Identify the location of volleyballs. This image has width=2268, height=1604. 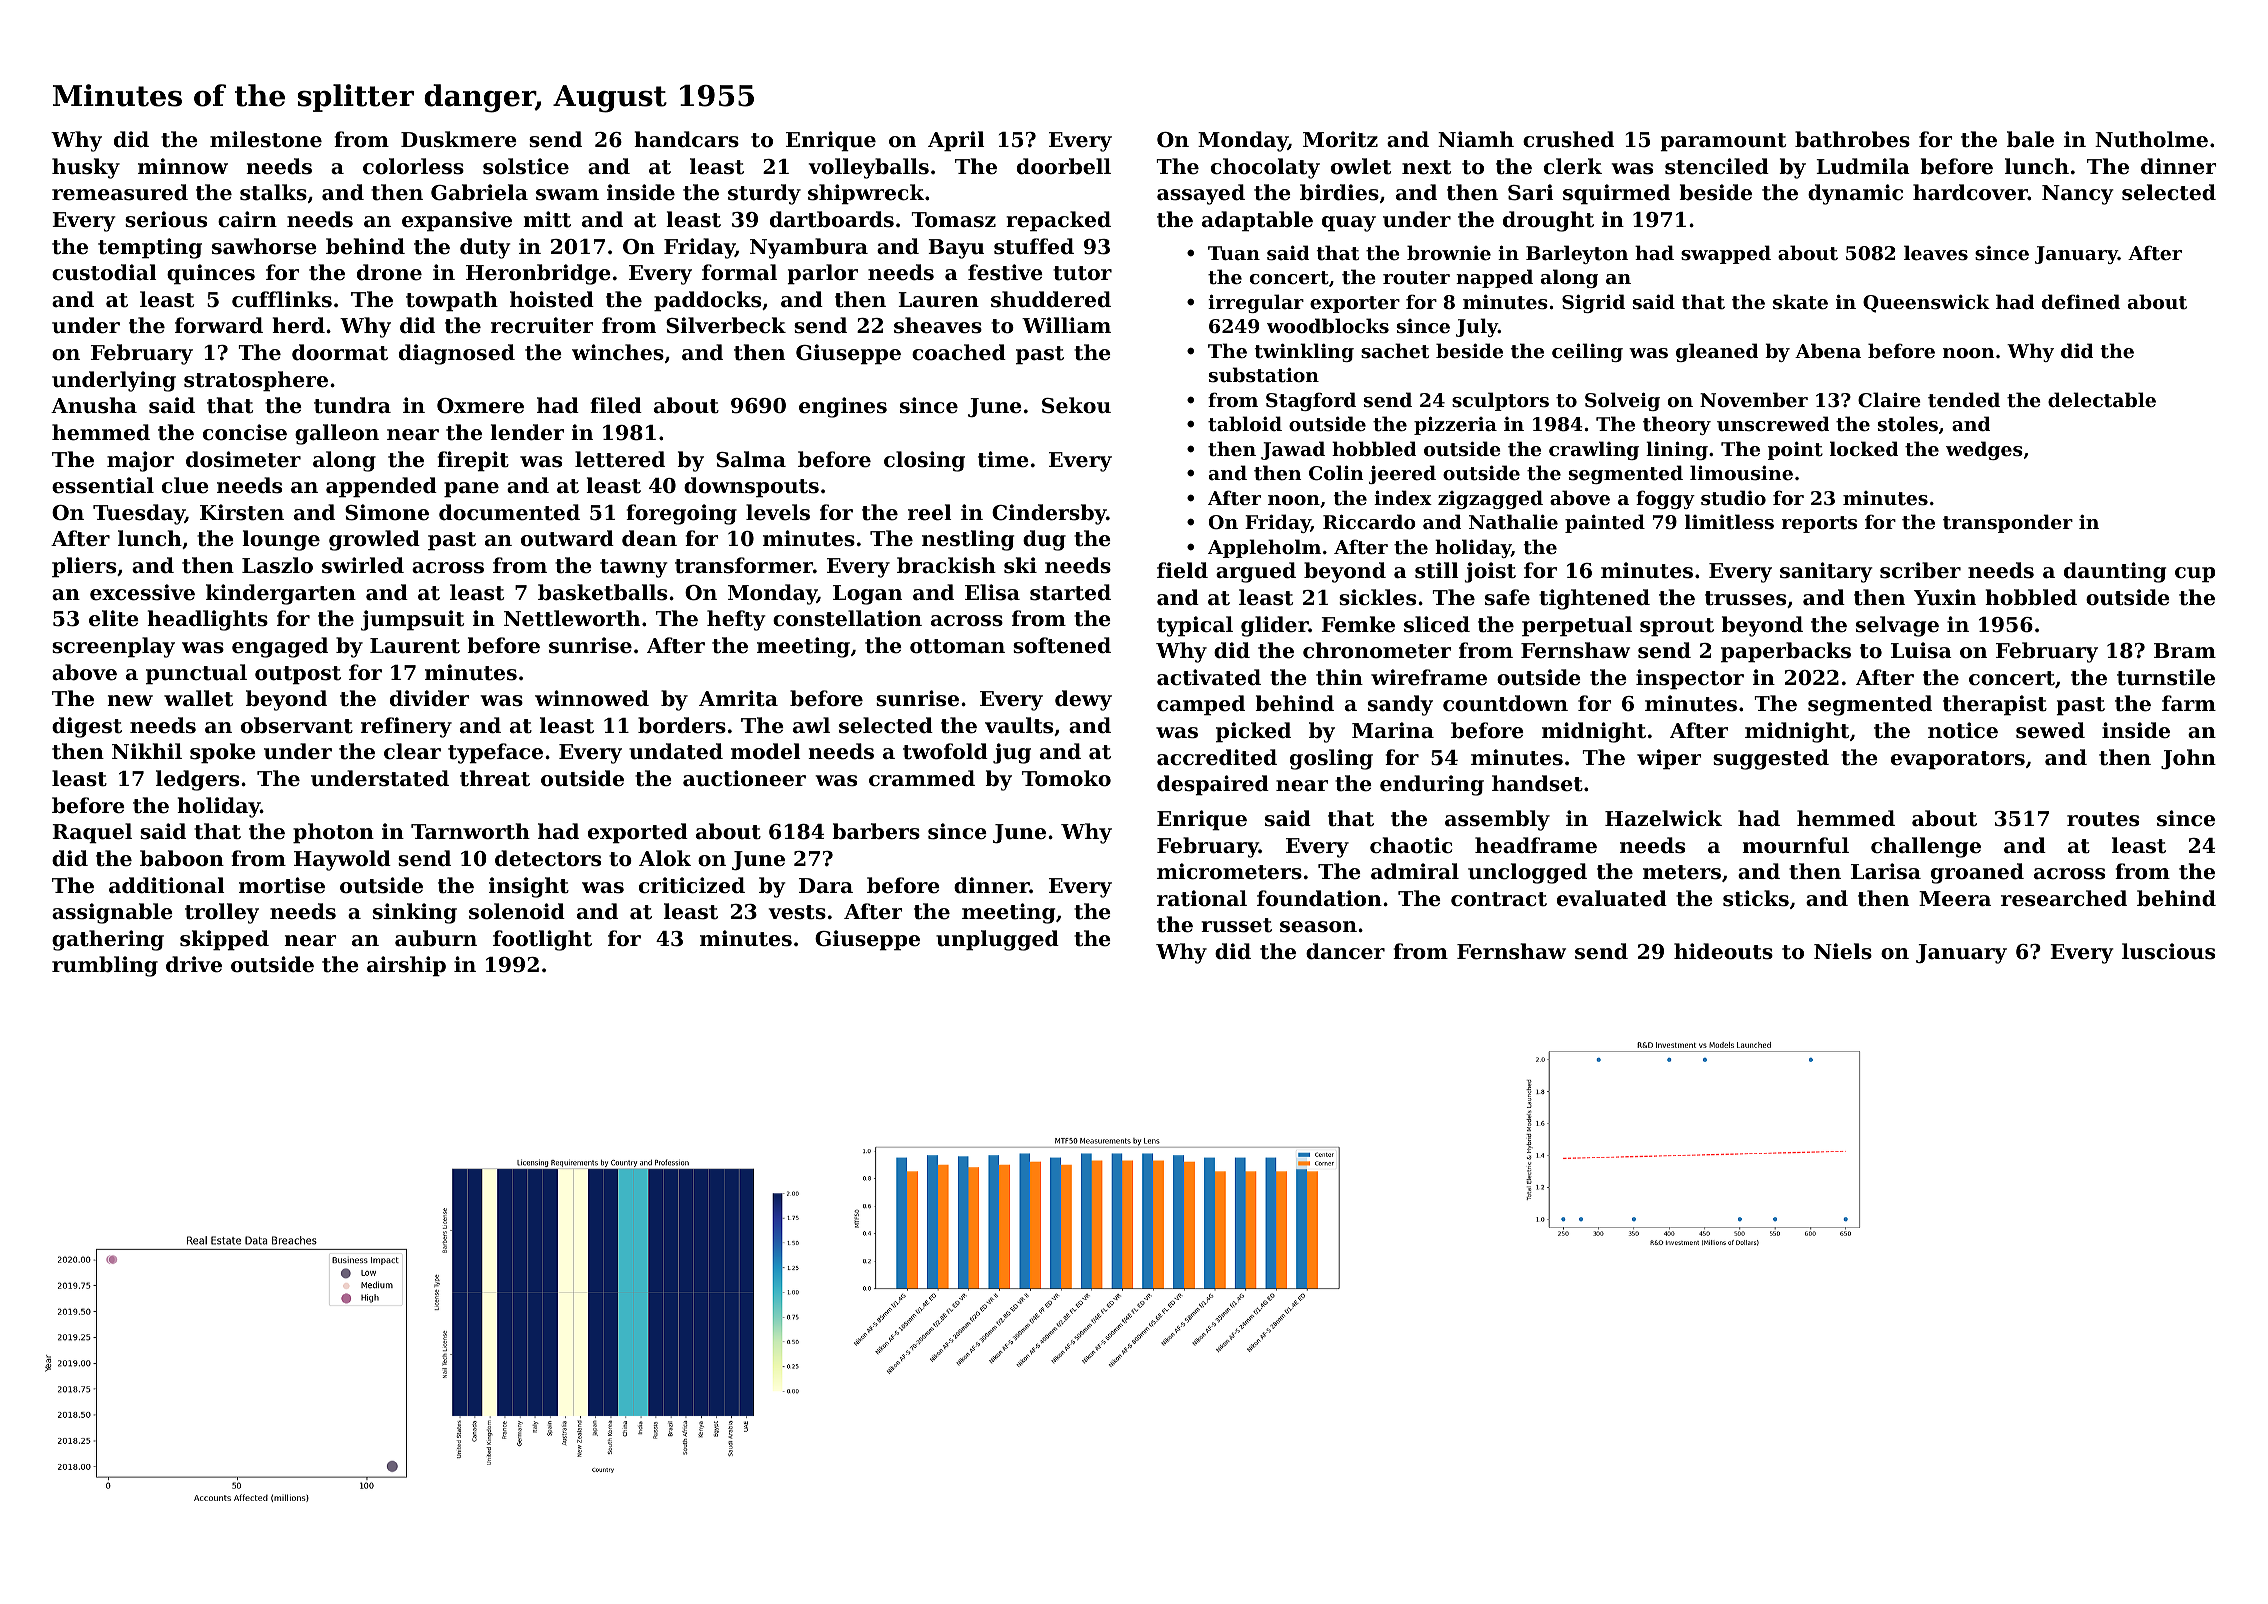
(869, 168).
